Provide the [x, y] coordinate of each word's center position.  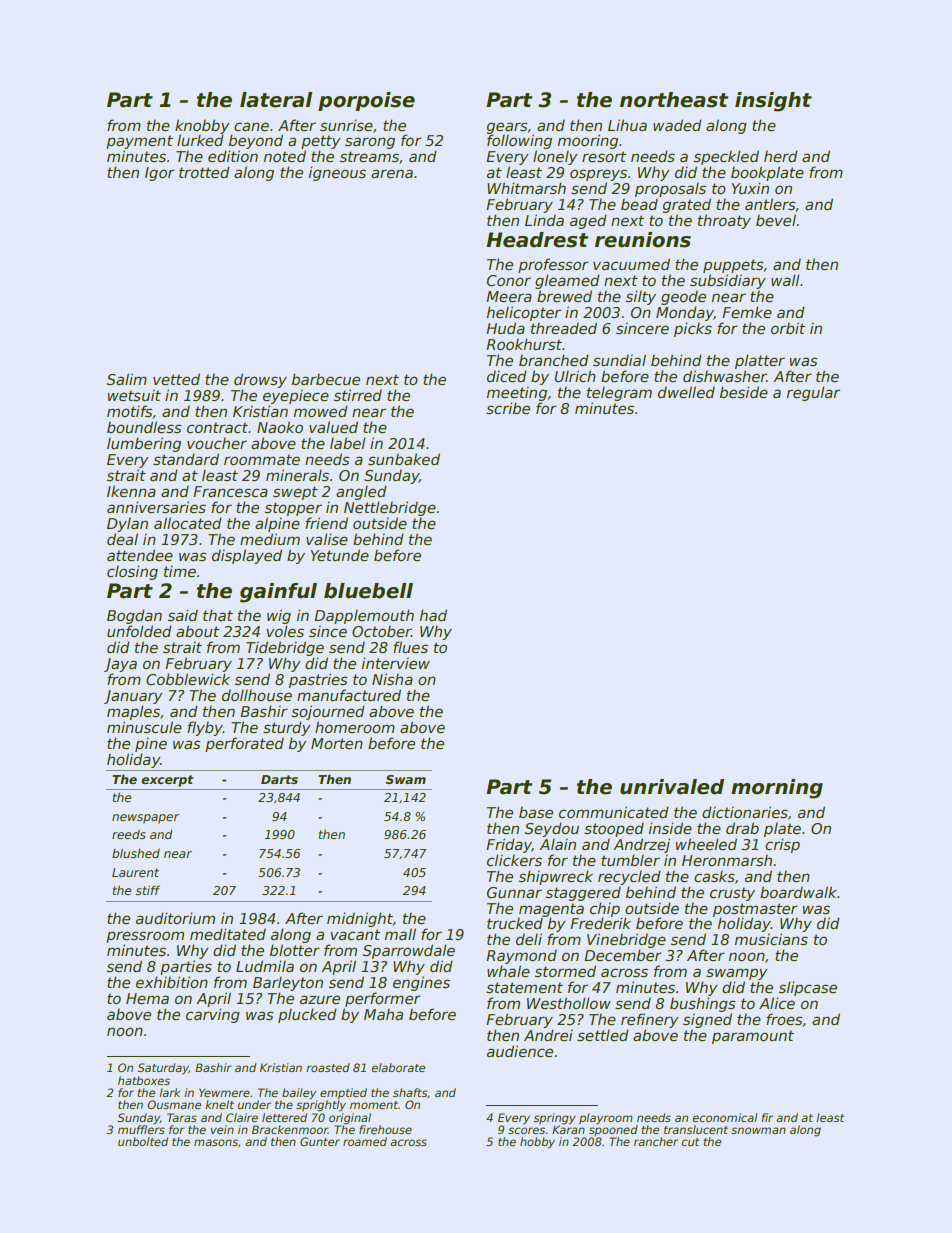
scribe [508, 408]
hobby [537, 1143]
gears [507, 128]
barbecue [326, 379]
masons [216, 1142]
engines [421, 983]
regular [813, 393]
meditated [228, 934]
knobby [202, 126]
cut [690, 1142]
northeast [674, 100]
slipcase [808, 988]
